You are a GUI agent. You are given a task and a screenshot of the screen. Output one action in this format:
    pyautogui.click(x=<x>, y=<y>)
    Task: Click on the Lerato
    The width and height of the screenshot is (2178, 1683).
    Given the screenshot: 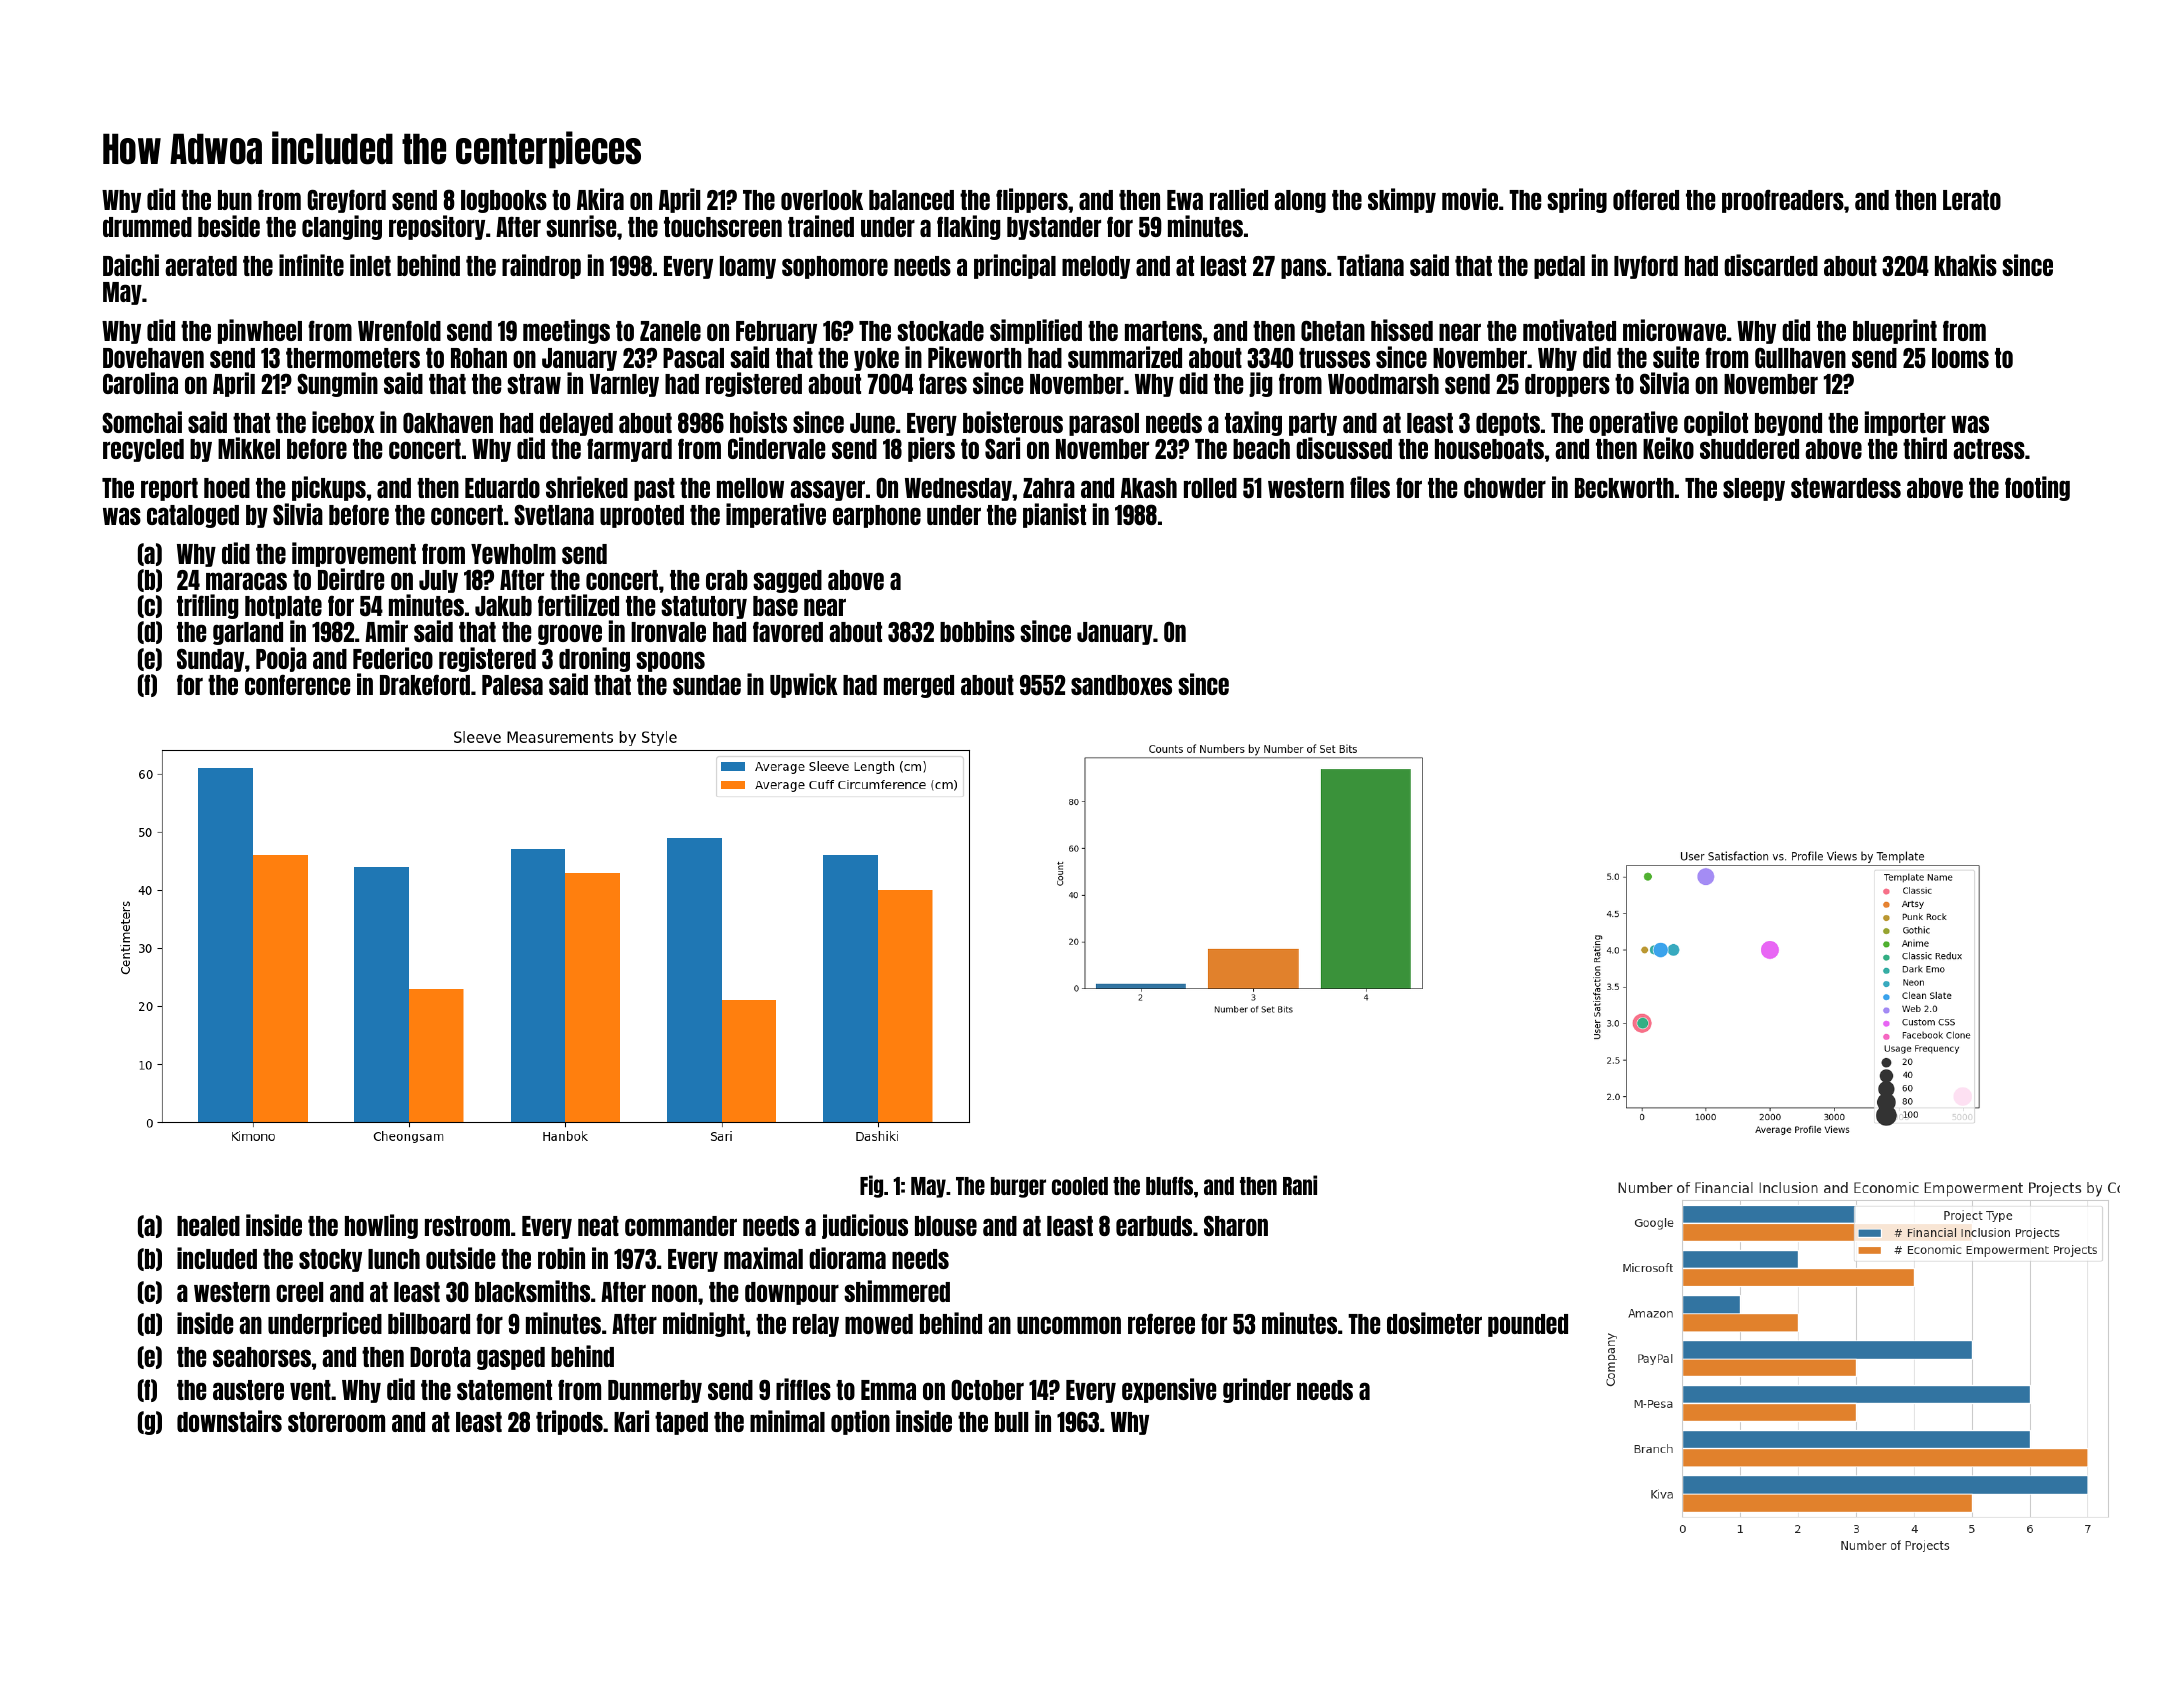 What is the action you would take?
    pyautogui.click(x=1972, y=200)
